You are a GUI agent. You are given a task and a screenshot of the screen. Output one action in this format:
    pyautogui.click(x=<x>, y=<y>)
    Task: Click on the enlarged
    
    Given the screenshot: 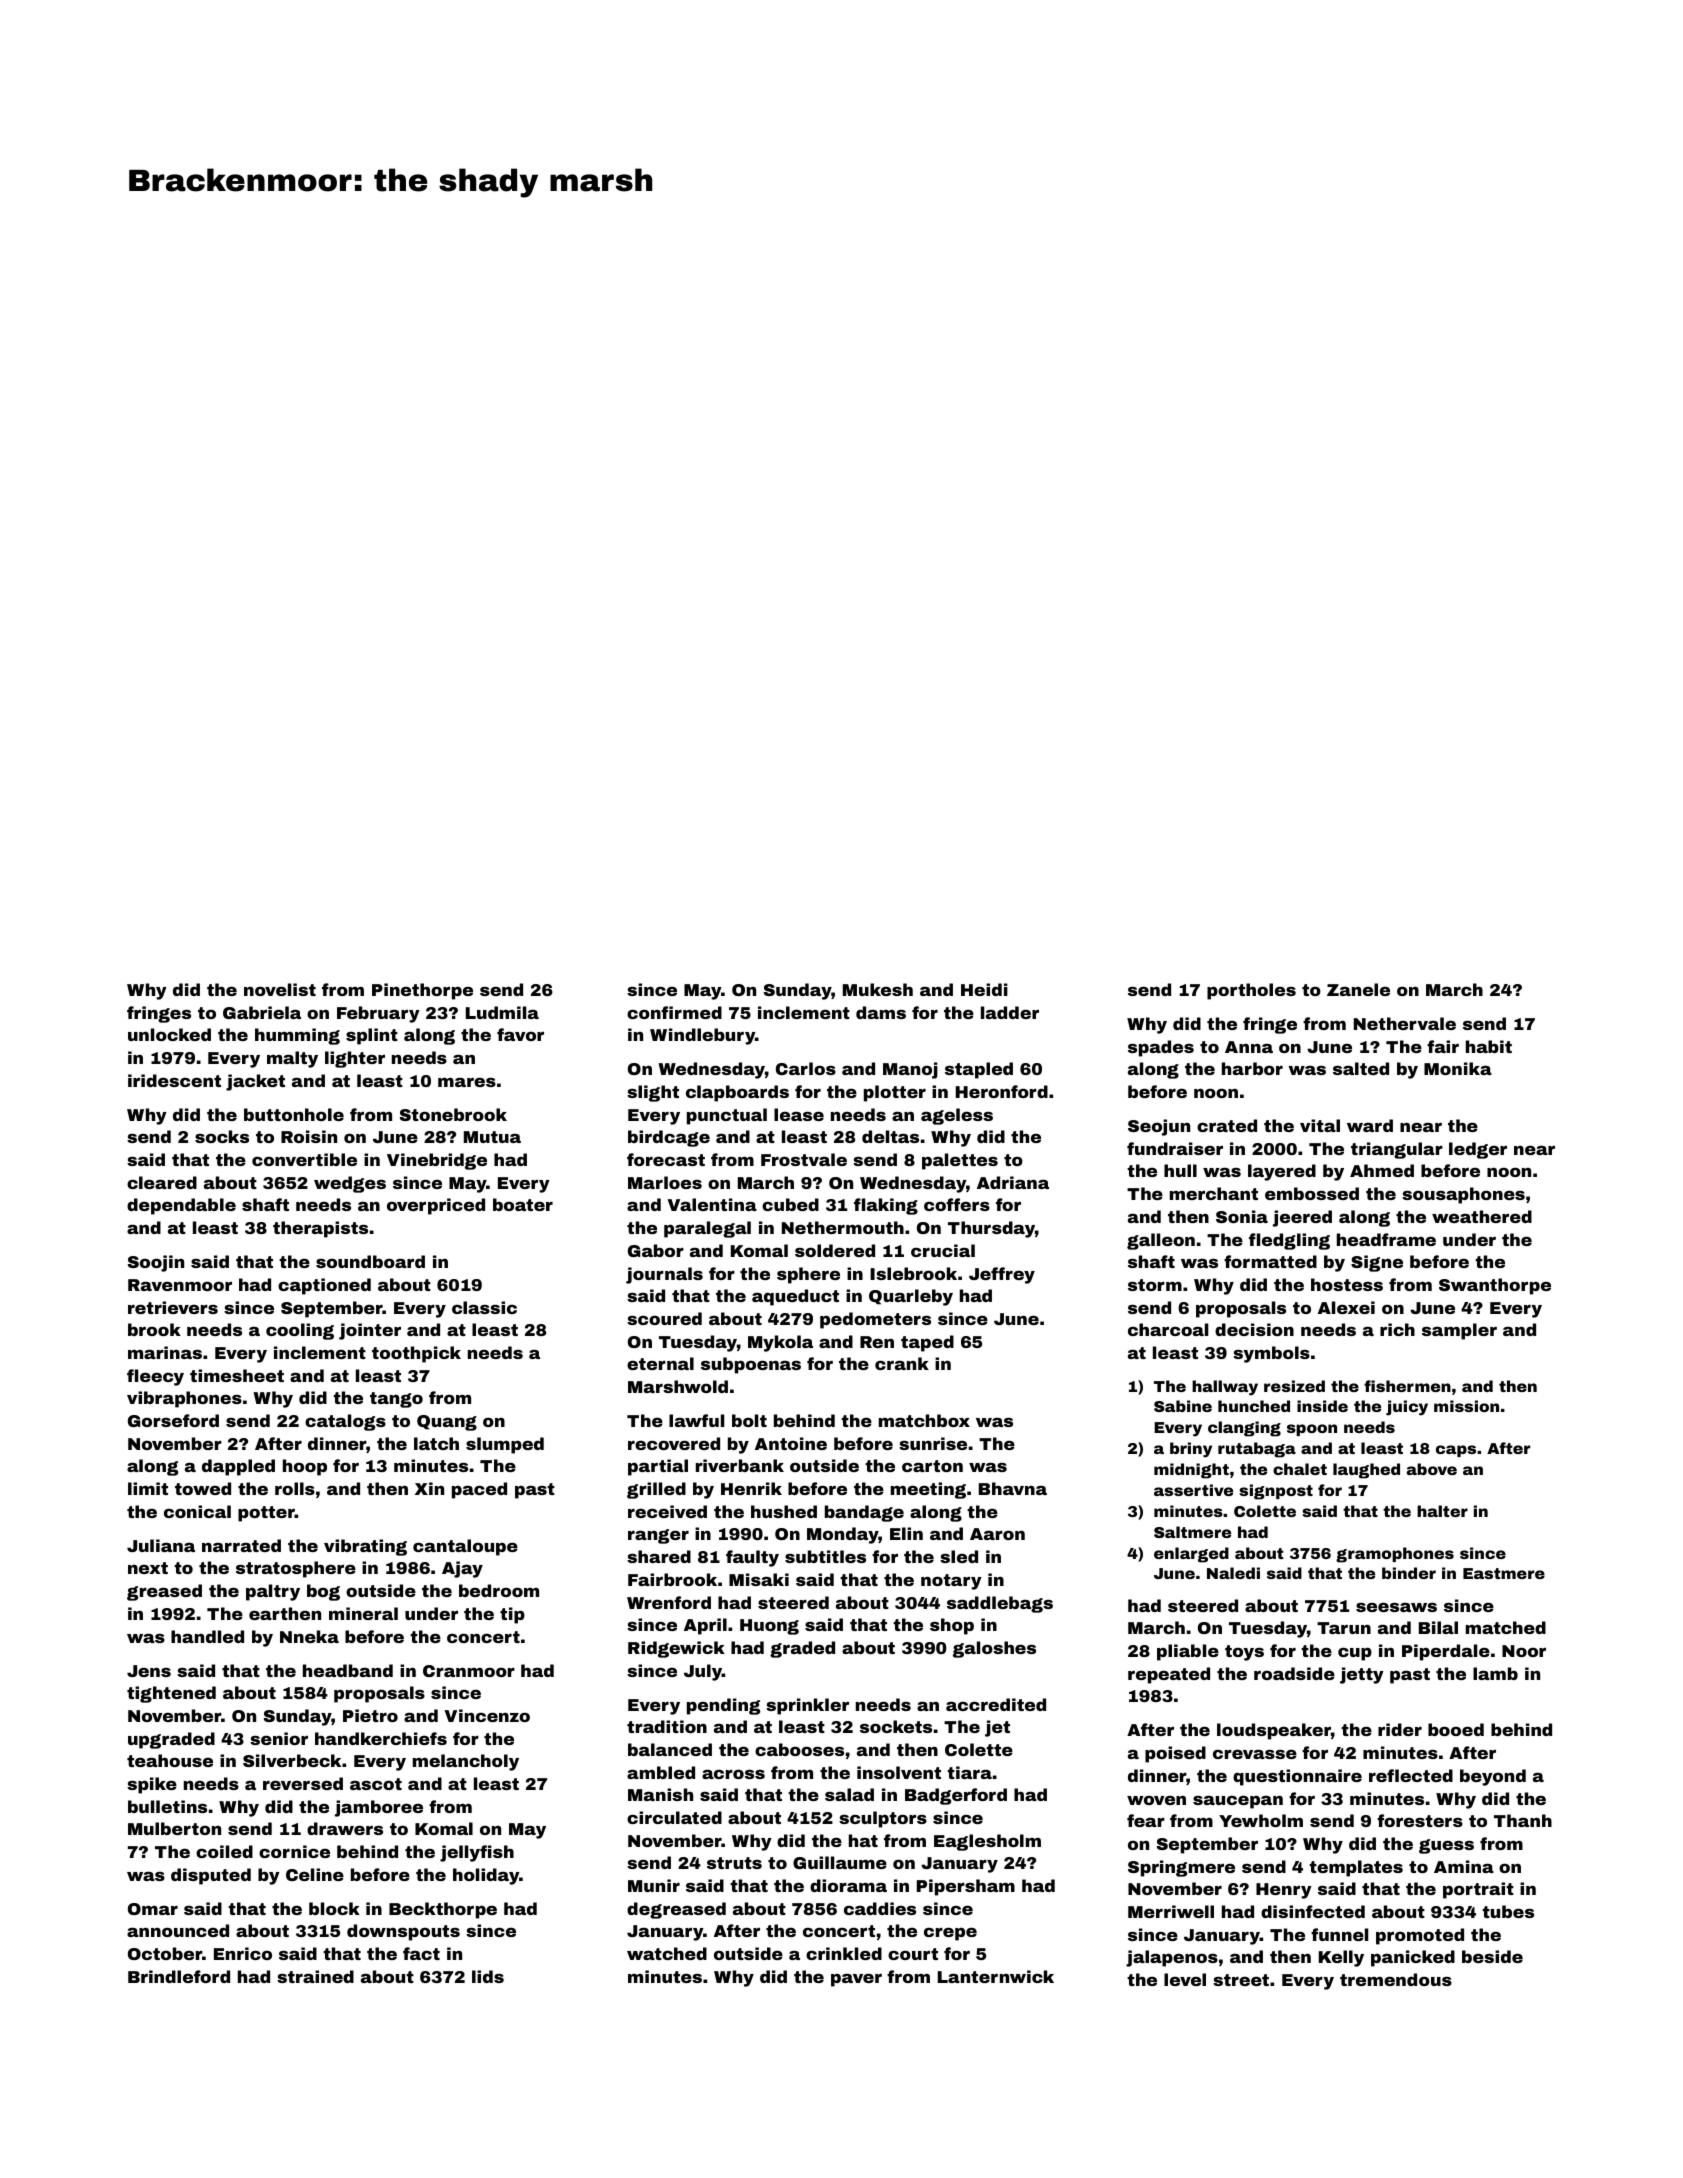 What is the action you would take?
    pyautogui.click(x=1191, y=1555)
